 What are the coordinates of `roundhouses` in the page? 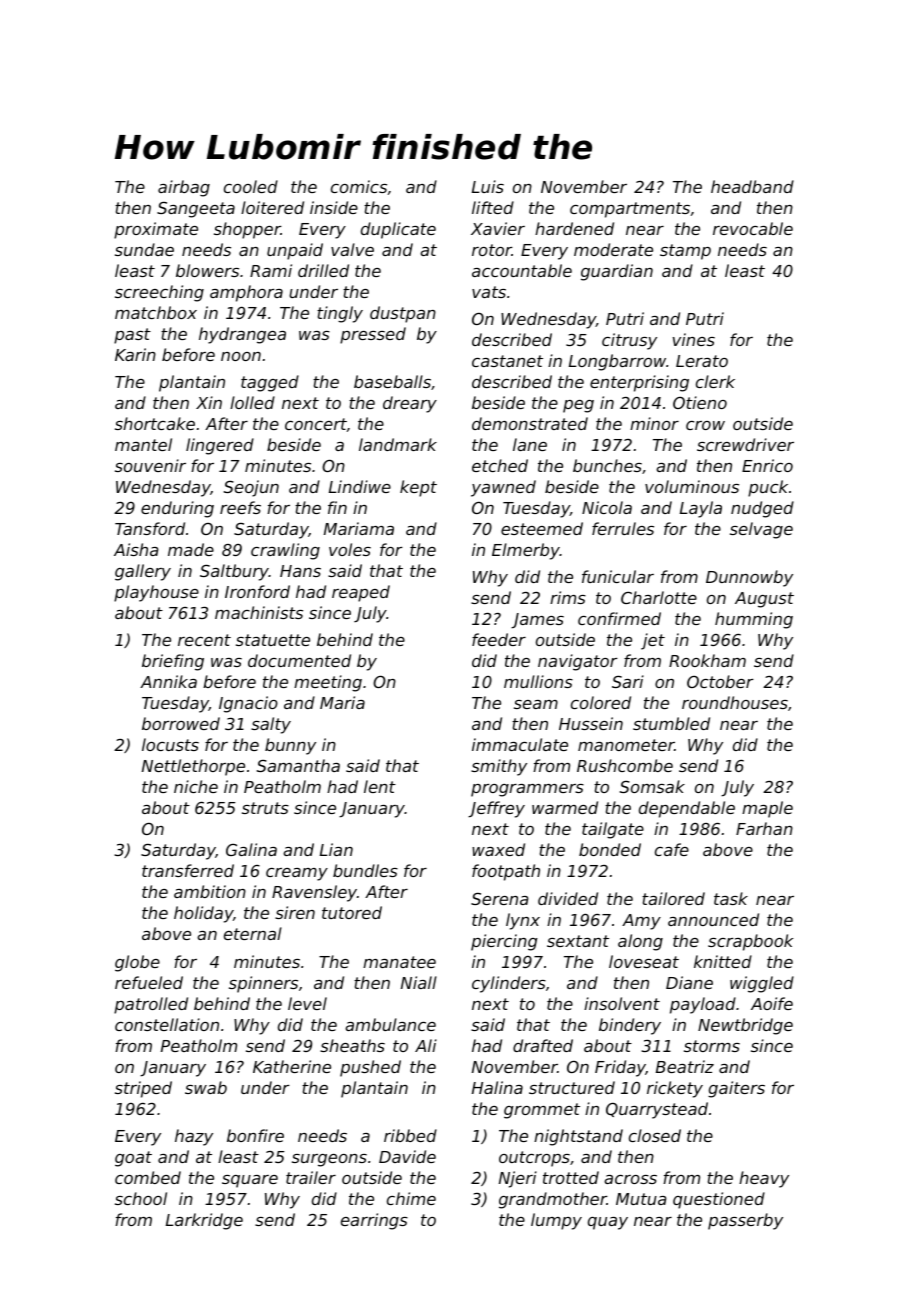 It's located at (735, 702).
